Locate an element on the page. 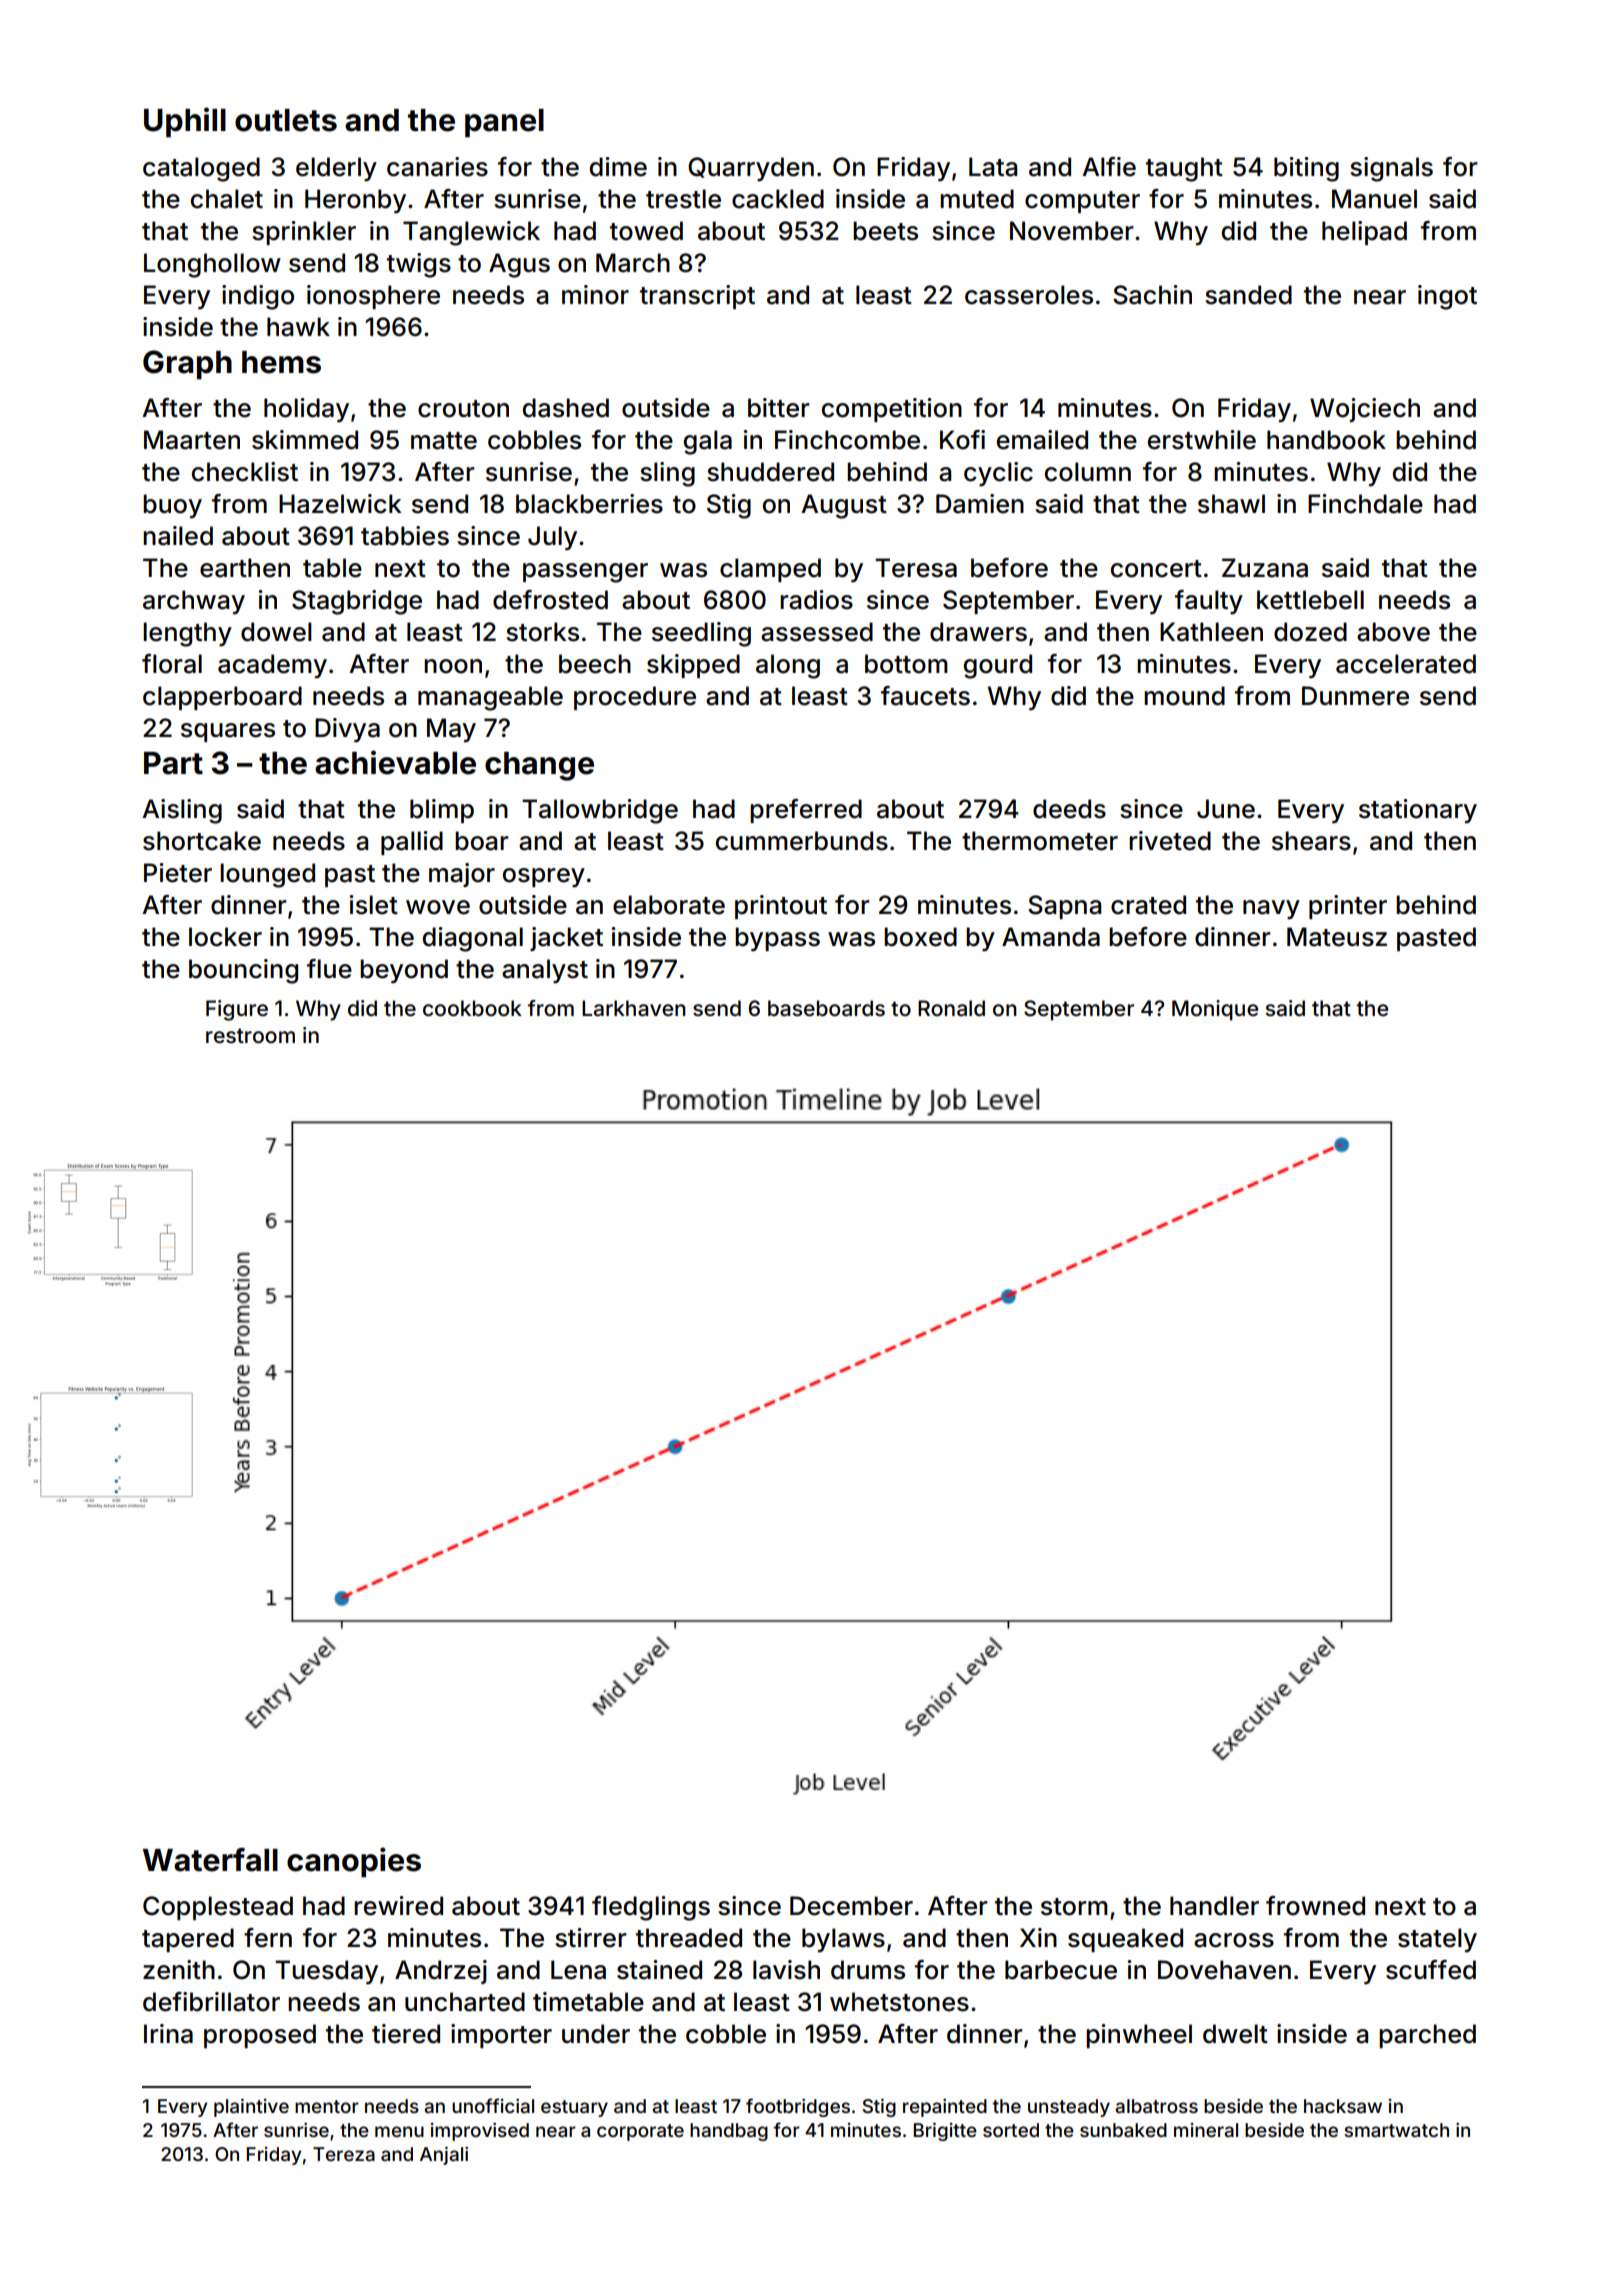 The image size is (1620, 2292). outlets is located at coordinates (286, 120).
